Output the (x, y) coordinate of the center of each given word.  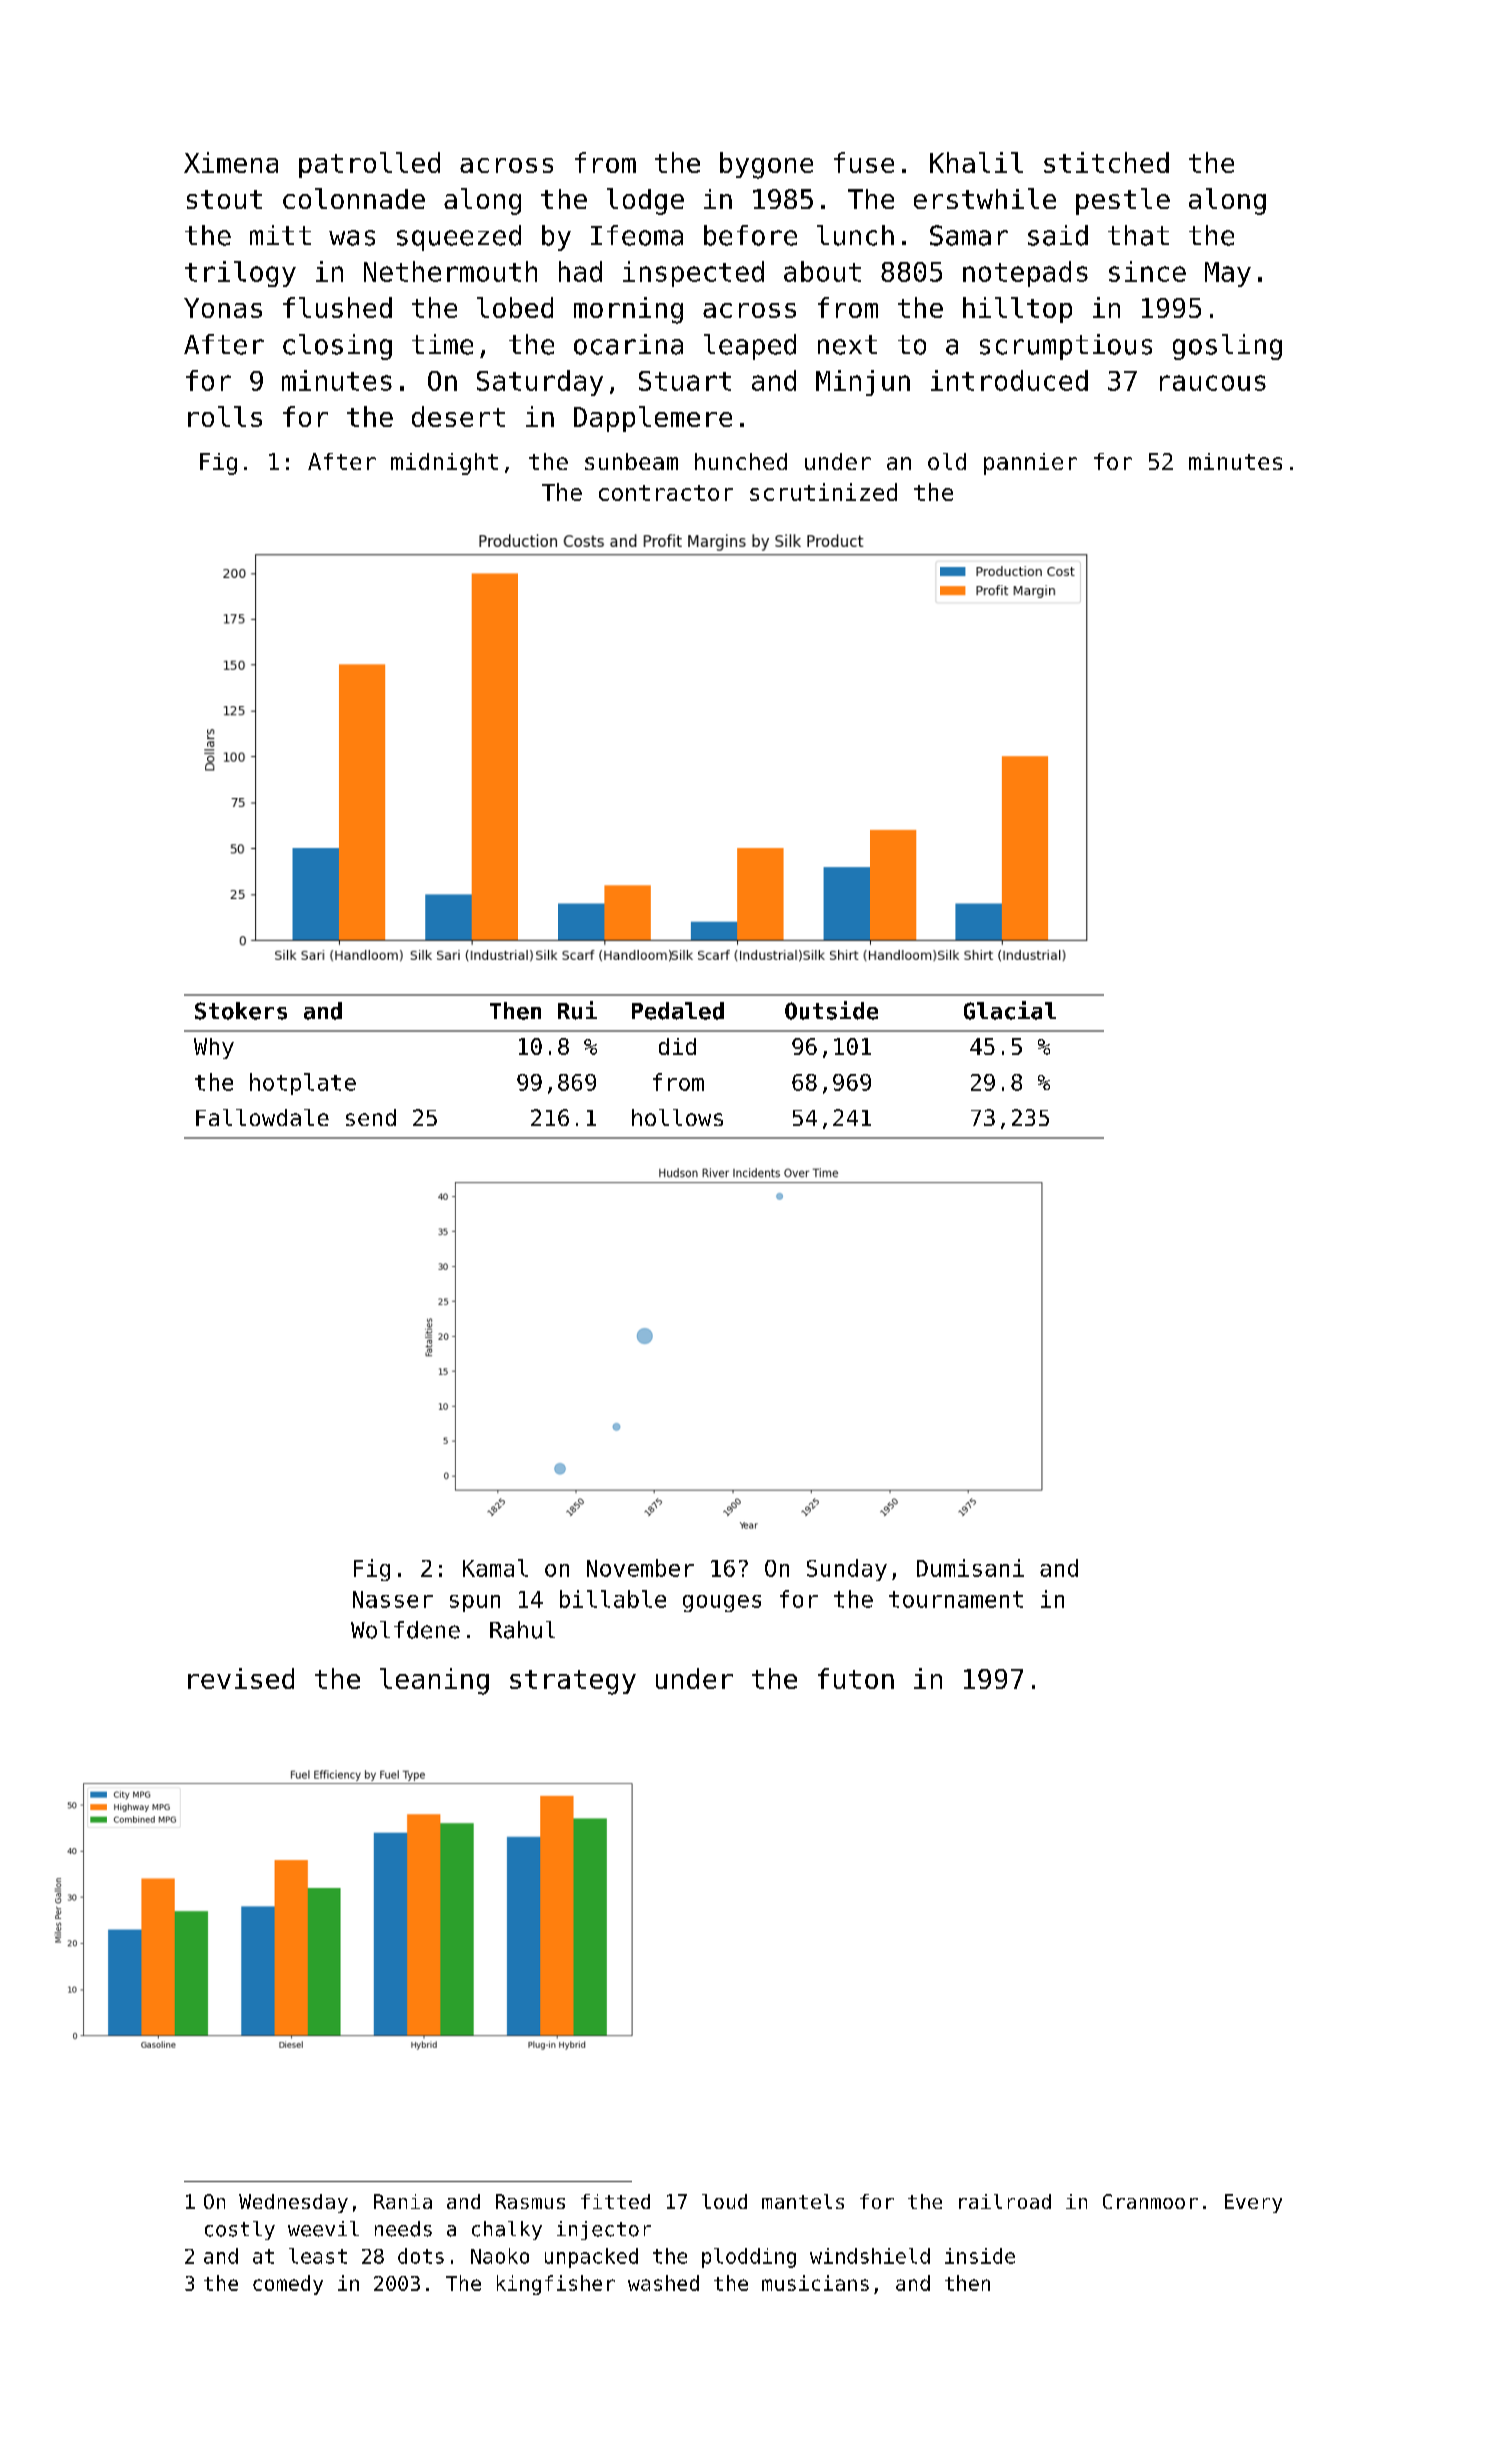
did (677, 1046)
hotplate (303, 1084)
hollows (677, 1117)
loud (724, 2201)
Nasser (393, 1599)
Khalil (976, 162)
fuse (864, 162)
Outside (831, 1010)
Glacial (1010, 1010)
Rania (403, 2201)
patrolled (369, 165)
